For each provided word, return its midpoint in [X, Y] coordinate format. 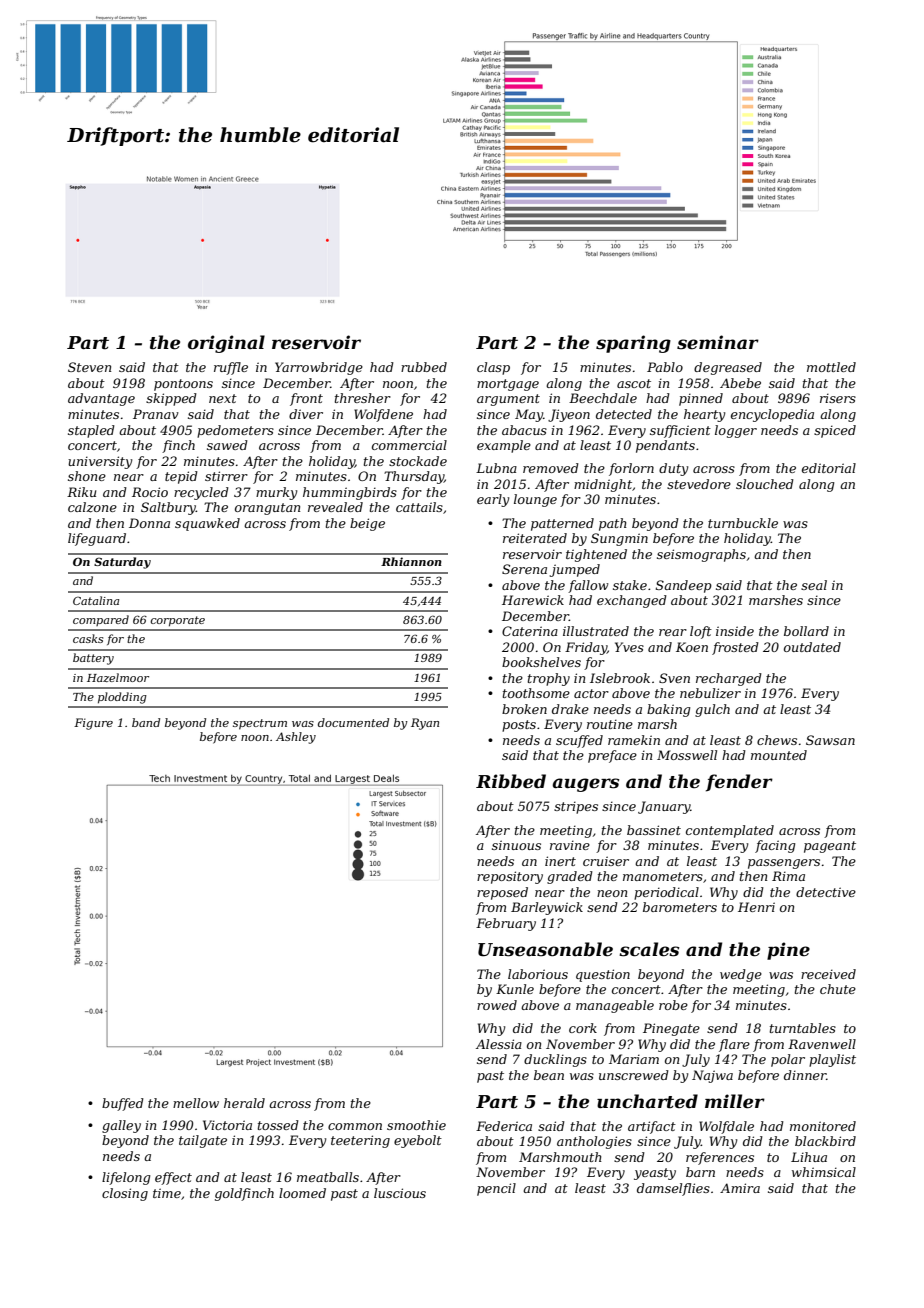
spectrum [260, 724]
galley [121, 1126]
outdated [812, 647]
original [226, 344]
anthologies [594, 1142]
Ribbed [511, 781]
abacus [524, 430]
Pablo [665, 367]
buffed [123, 1104]
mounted [779, 755]
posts [519, 726]
